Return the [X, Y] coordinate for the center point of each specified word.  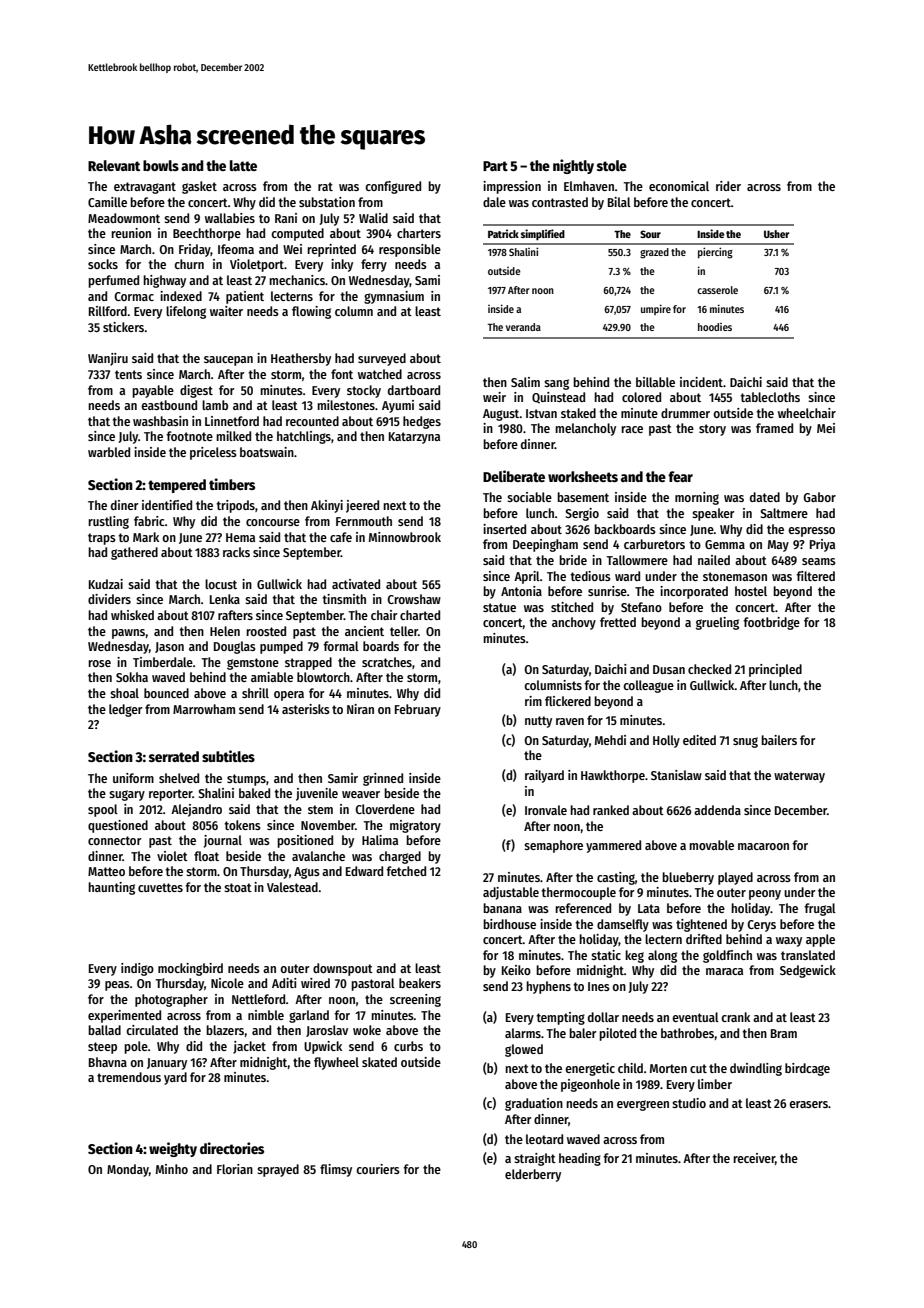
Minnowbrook [405, 537]
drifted [704, 939]
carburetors [654, 544]
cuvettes [160, 887]
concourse [273, 522]
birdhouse [509, 924]
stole [612, 165]
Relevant [114, 165]
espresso [811, 532]
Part [495, 166]
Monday [128, 1170]
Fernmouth [364, 521]
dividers [109, 599]
